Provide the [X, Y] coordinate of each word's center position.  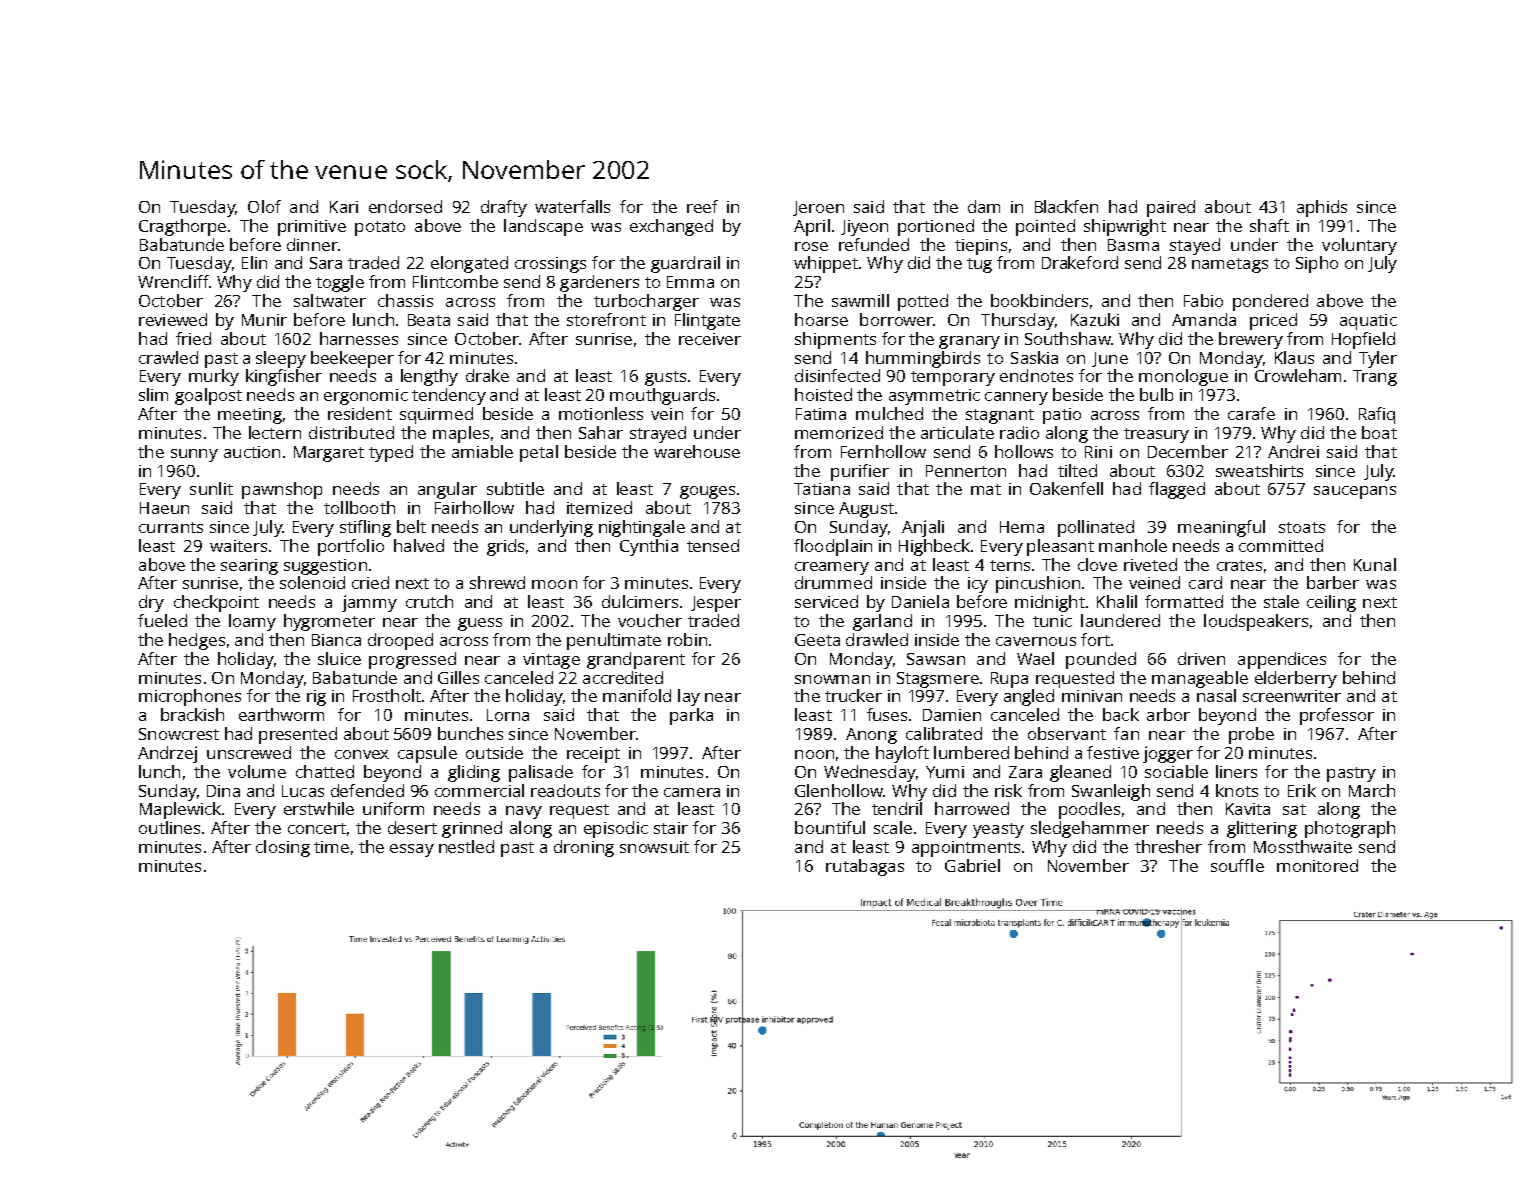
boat [1379, 432]
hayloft [902, 754]
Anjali [923, 528]
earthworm [281, 714]
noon [814, 754]
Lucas [303, 791]
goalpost [208, 396]
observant [1067, 733]
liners [1236, 771]
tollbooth [359, 507]
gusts [665, 378]
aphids [1322, 208]
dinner [312, 244]
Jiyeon [864, 228]
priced [1273, 321]
